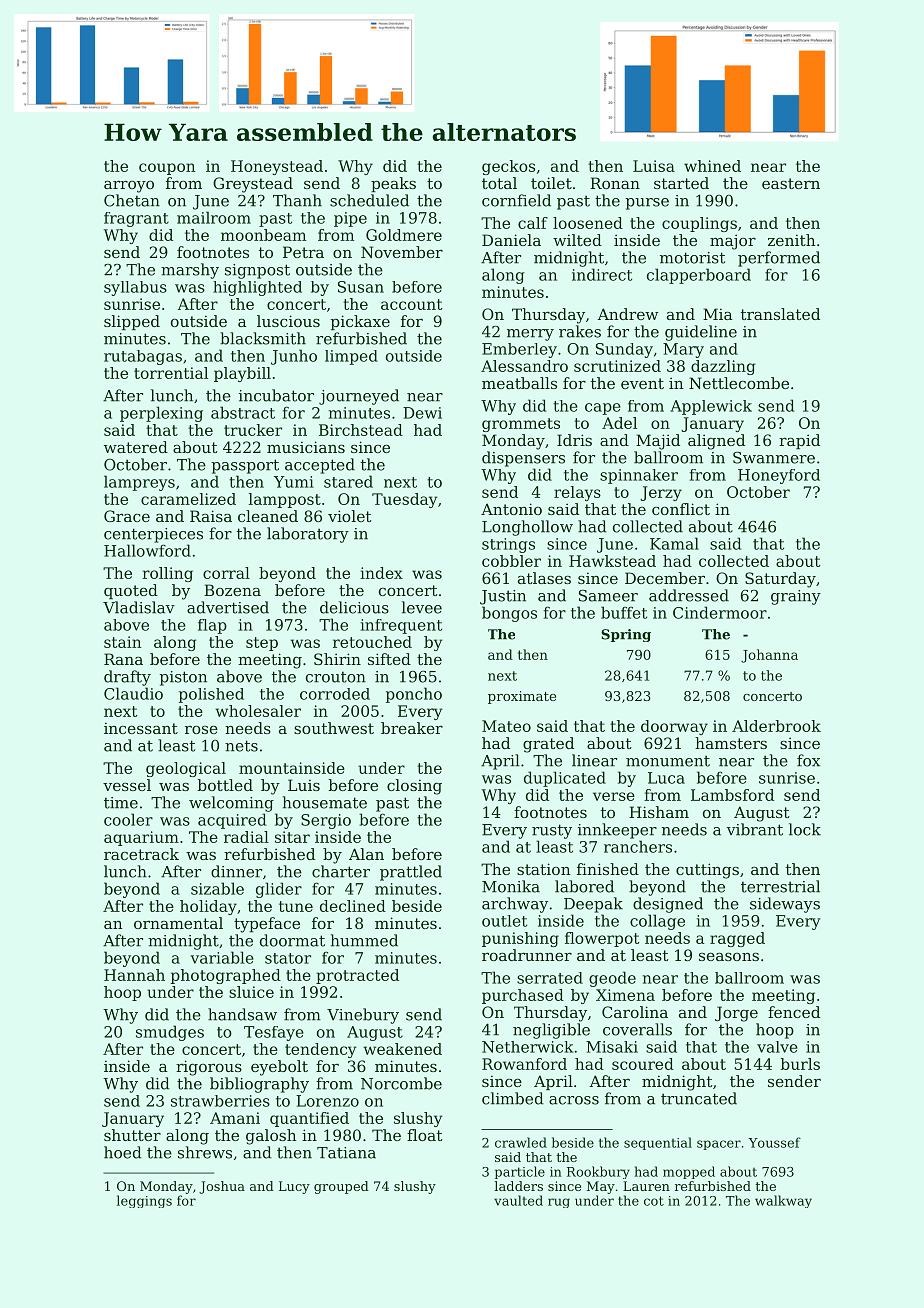 This document has width=924, height=1308. What do you see at coordinates (393, 184) in the document?
I see `peaks` at bounding box center [393, 184].
